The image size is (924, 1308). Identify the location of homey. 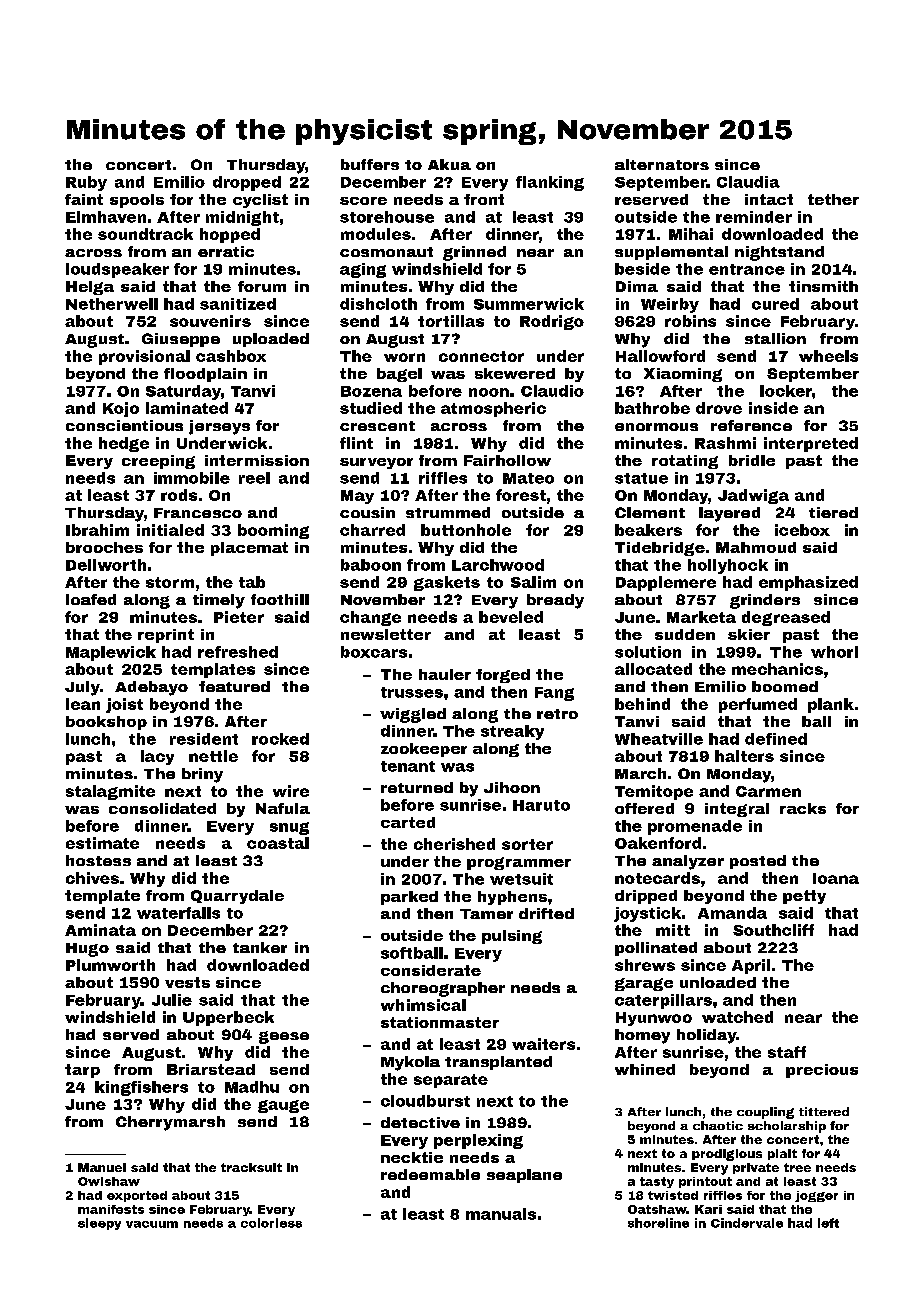
(642, 1036).
